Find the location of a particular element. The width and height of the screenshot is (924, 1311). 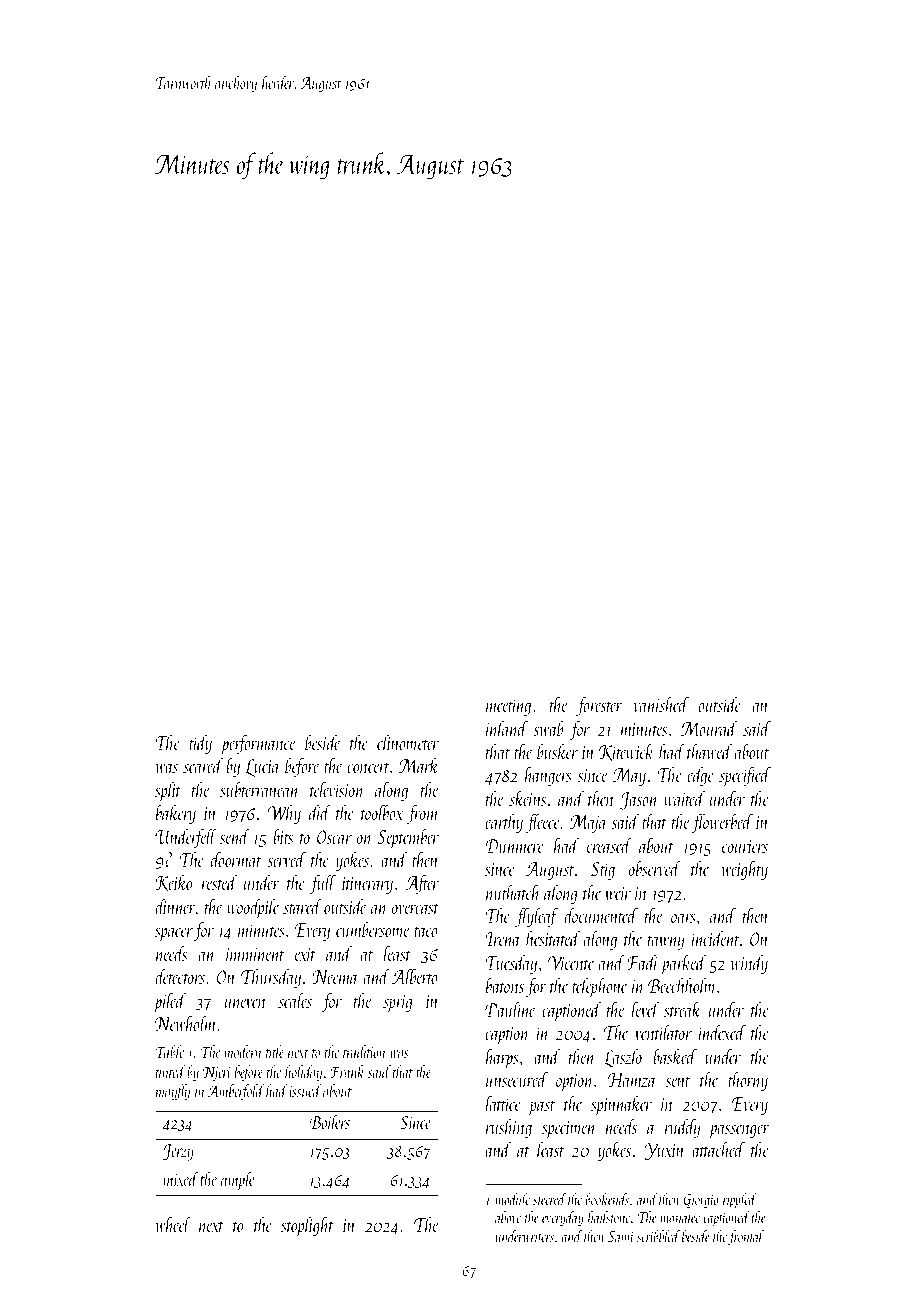

meeting is located at coordinates (508, 707).
